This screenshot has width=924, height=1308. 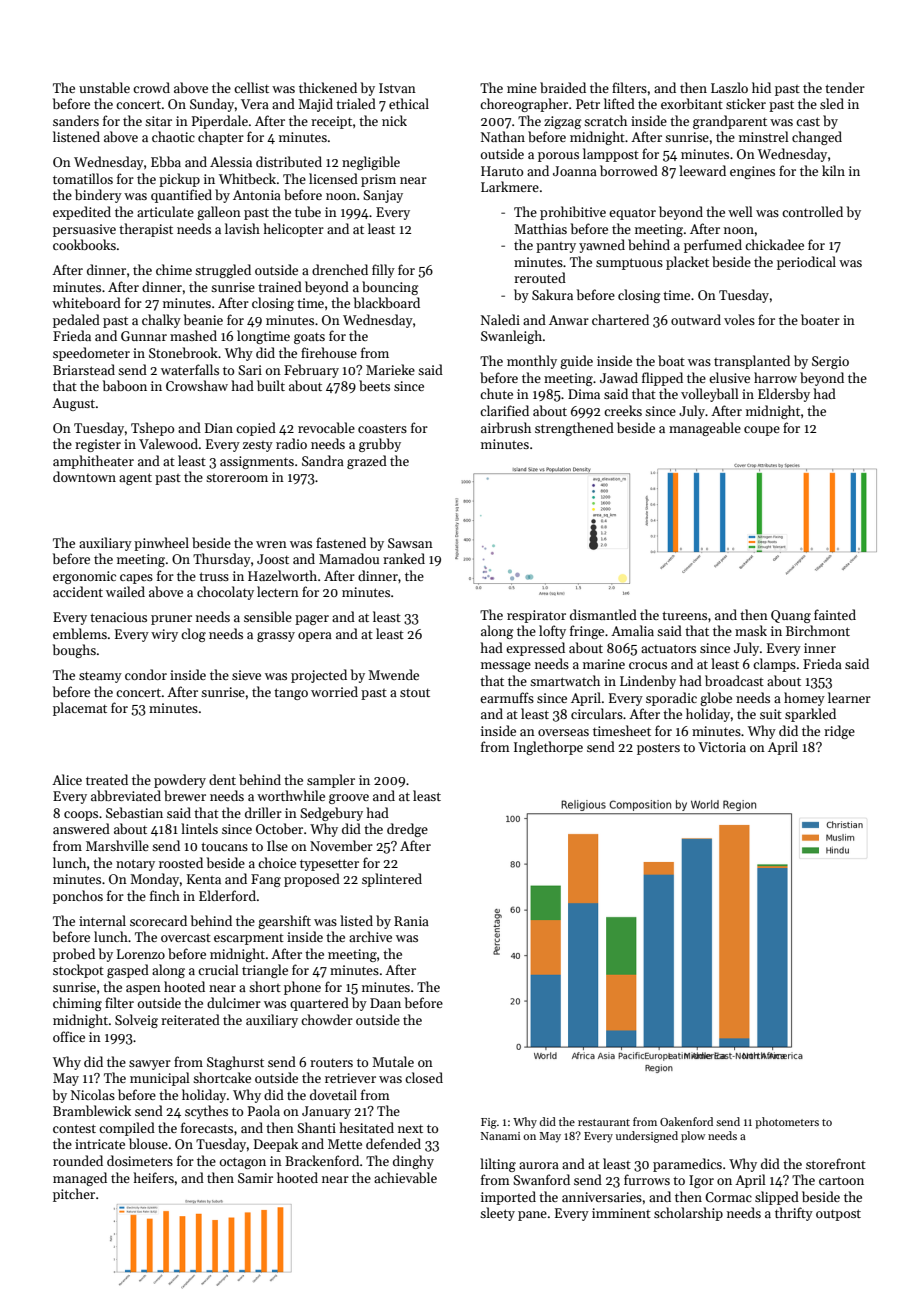 I want to click on pane, so click(x=532, y=1216).
